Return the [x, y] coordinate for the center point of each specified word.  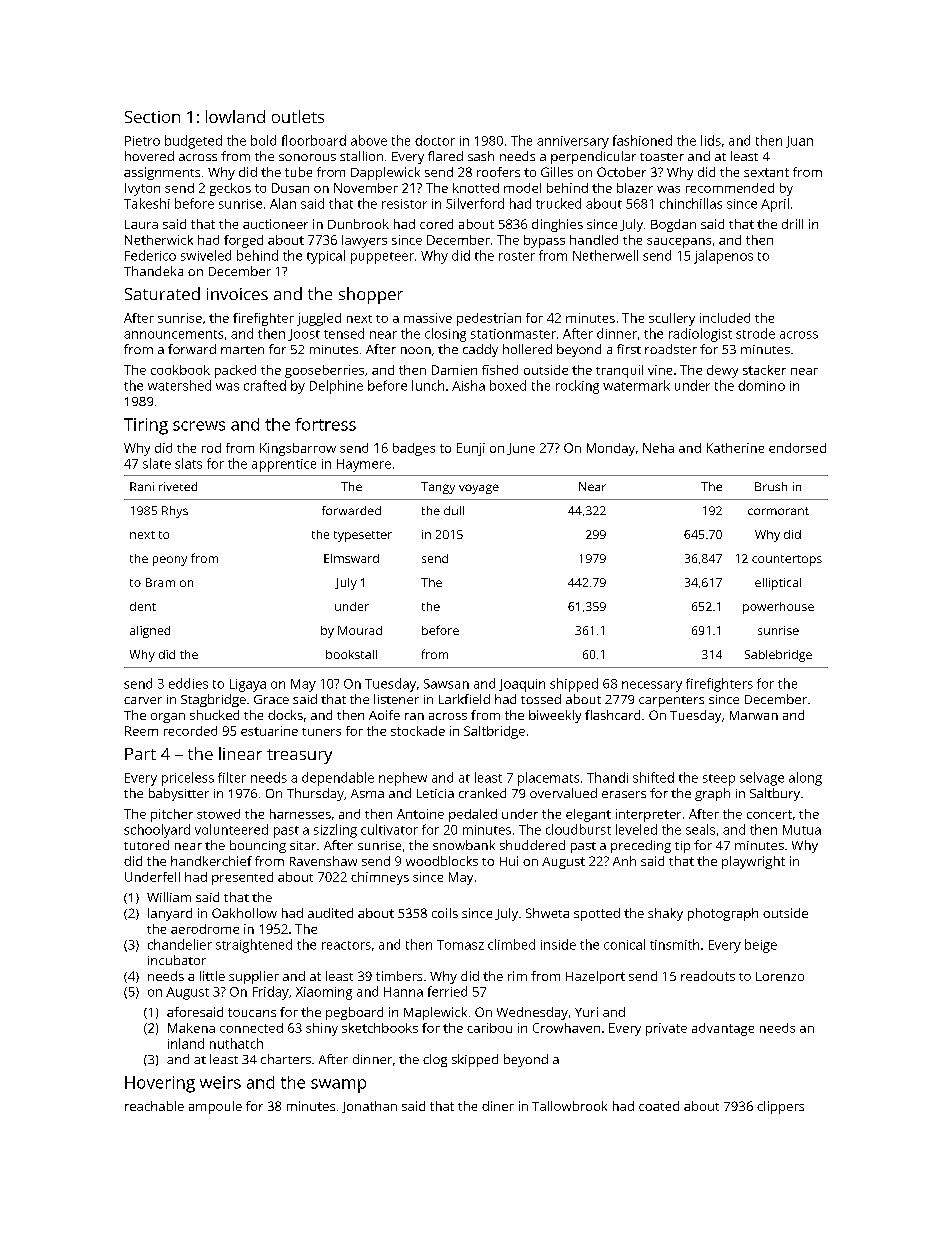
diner [498, 1106]
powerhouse [778, 608]
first [629, 349]
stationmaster [513, 334]
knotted [476, 188]
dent [143, 606]
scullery [672, 319]
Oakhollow [244, 913]
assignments [162, 173]
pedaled [473, 815]
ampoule [215, 1107]
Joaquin [522, 685]
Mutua [802, 830]
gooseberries [324, 371]
